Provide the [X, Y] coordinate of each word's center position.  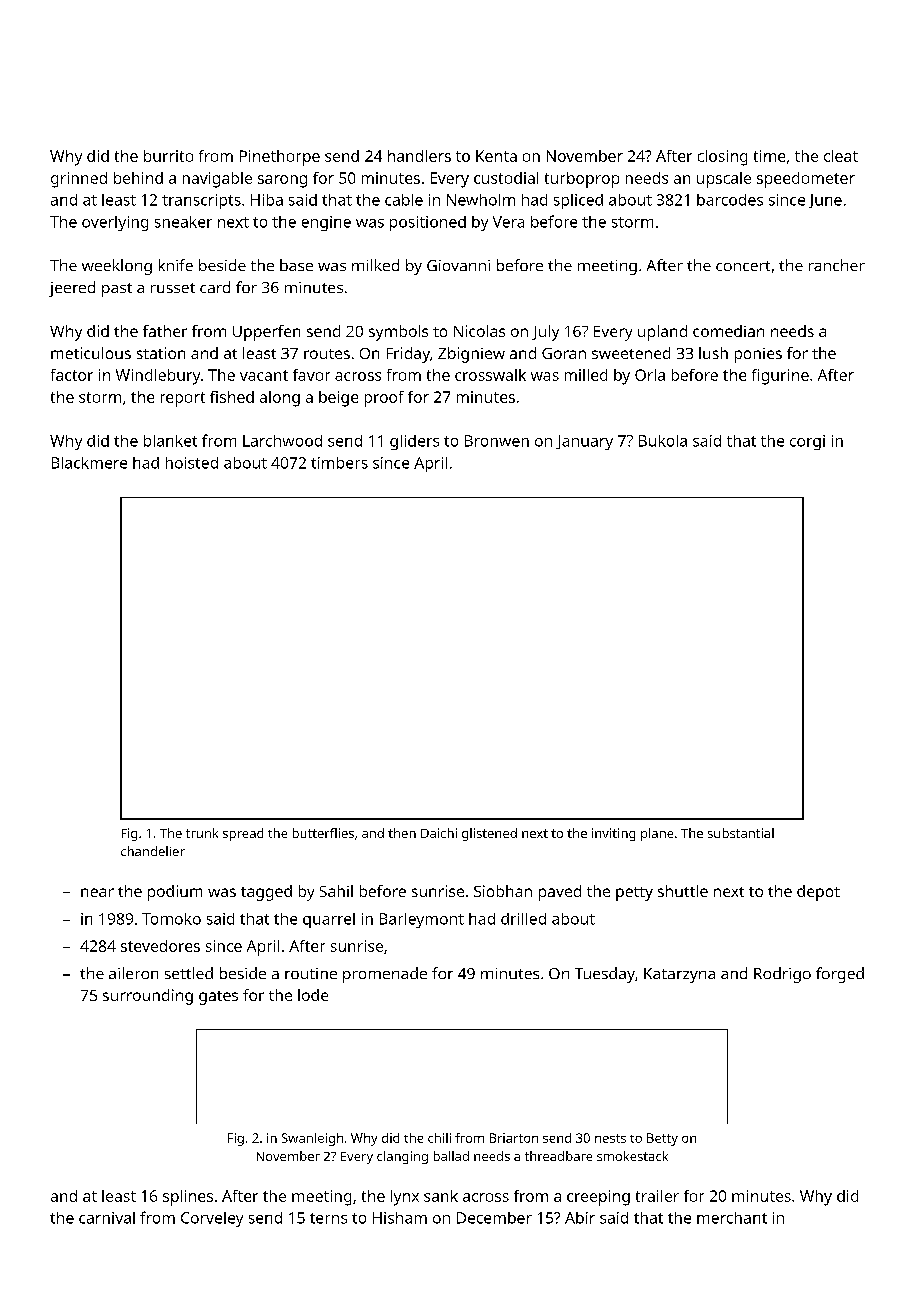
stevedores [160, 946]
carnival [107, 1218]
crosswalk [490, 375]
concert [743, 266]
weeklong [117, 267]
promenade [385, 975]
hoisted [192, 463]
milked [375, 265]
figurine [780, 377]
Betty [662, 1139]
